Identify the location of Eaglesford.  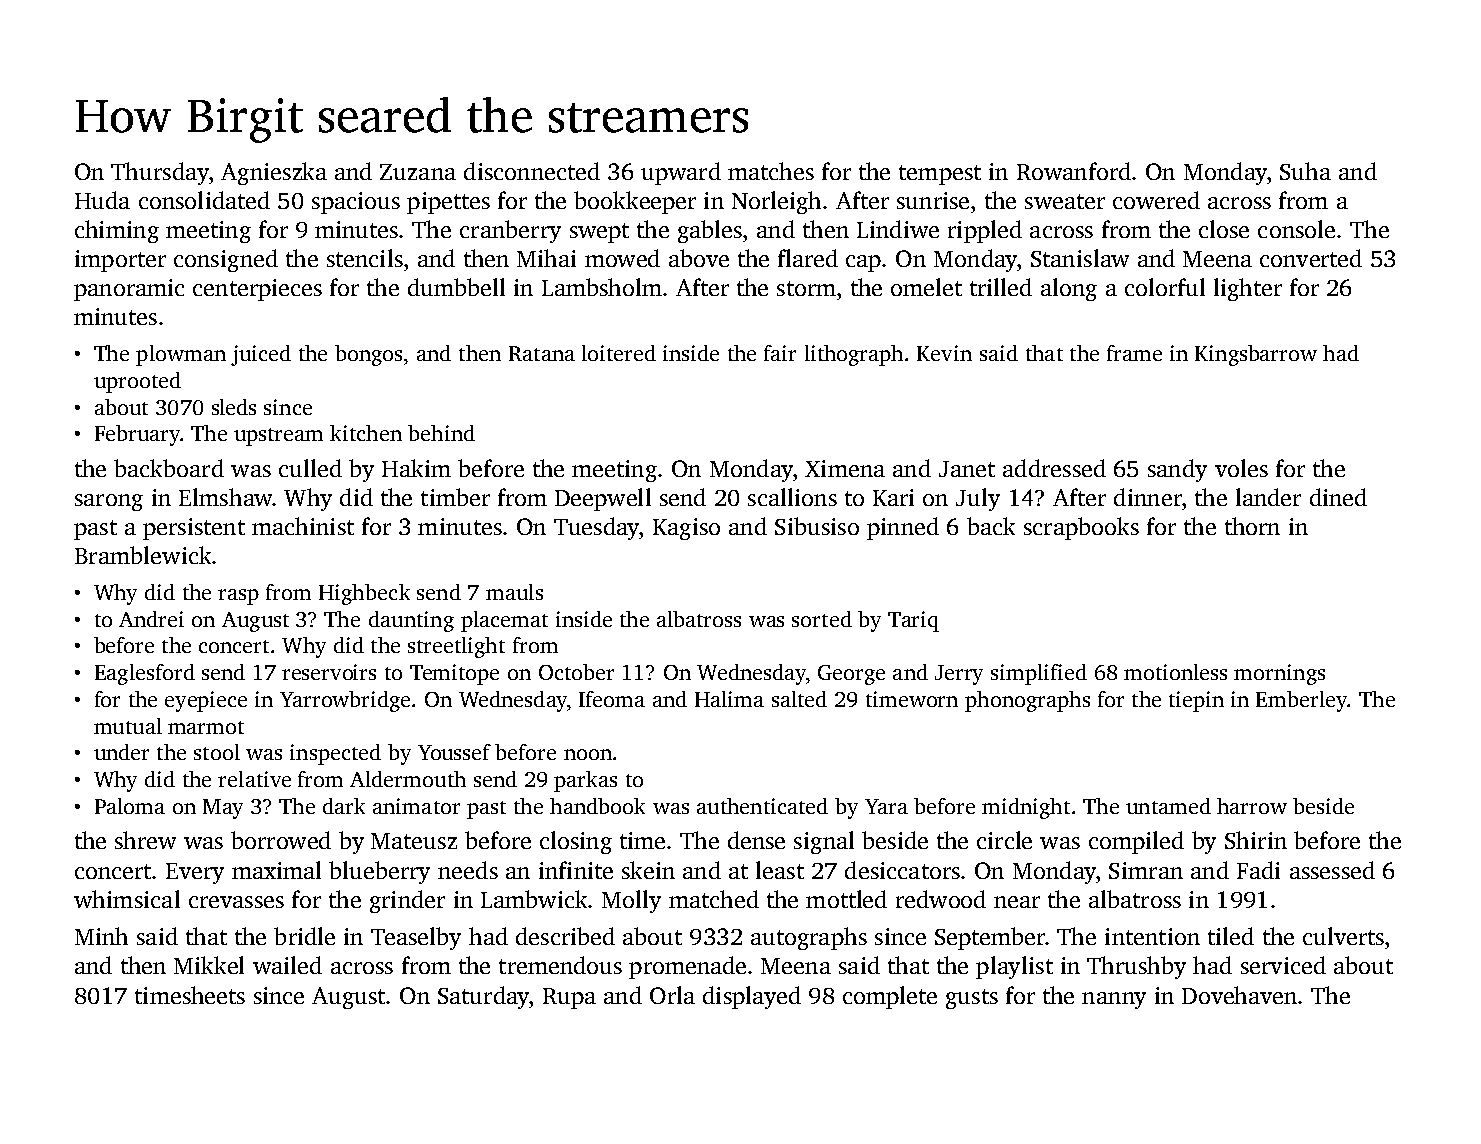
(145, 674).
